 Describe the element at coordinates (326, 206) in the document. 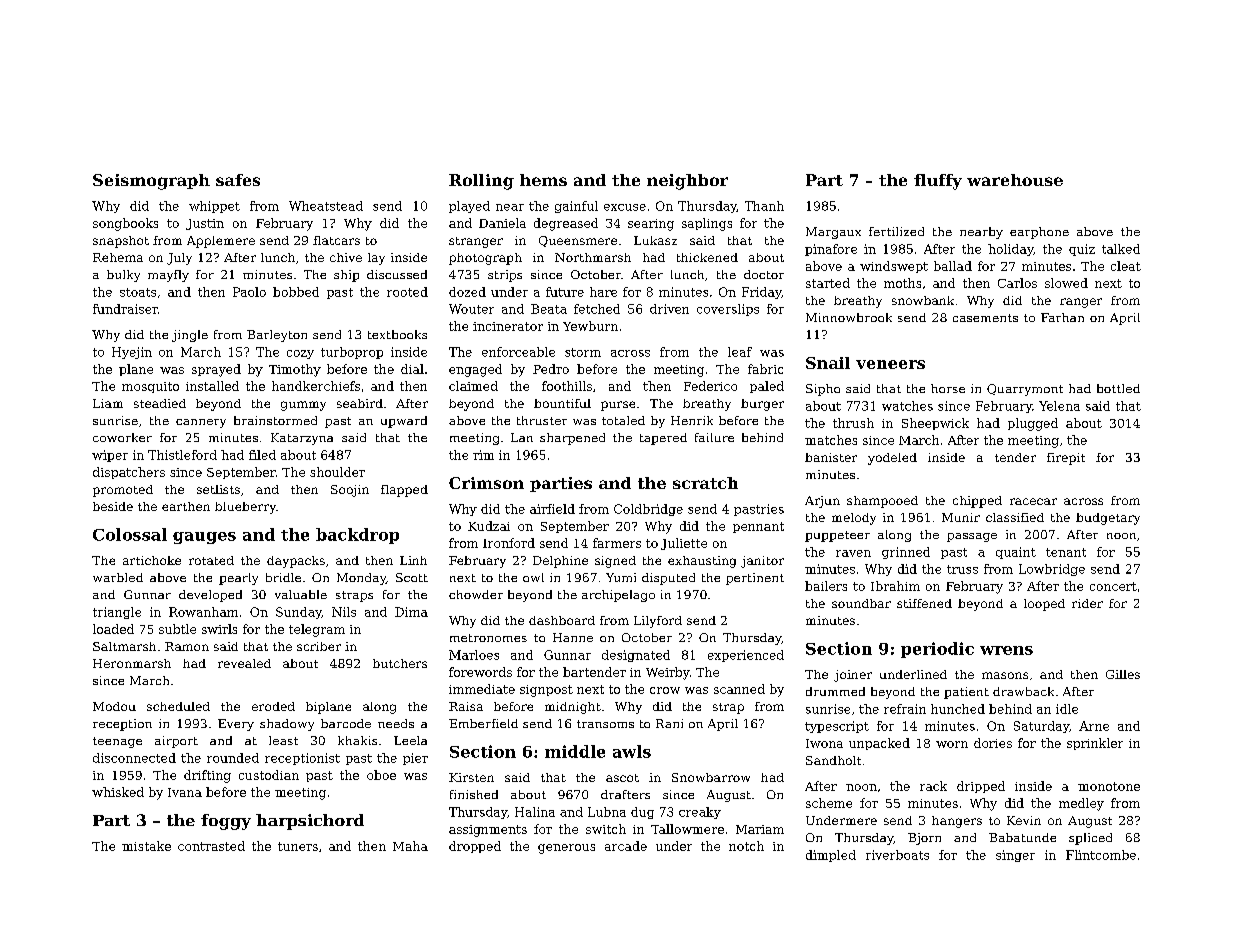

I see `Wheatstead` at that location.
